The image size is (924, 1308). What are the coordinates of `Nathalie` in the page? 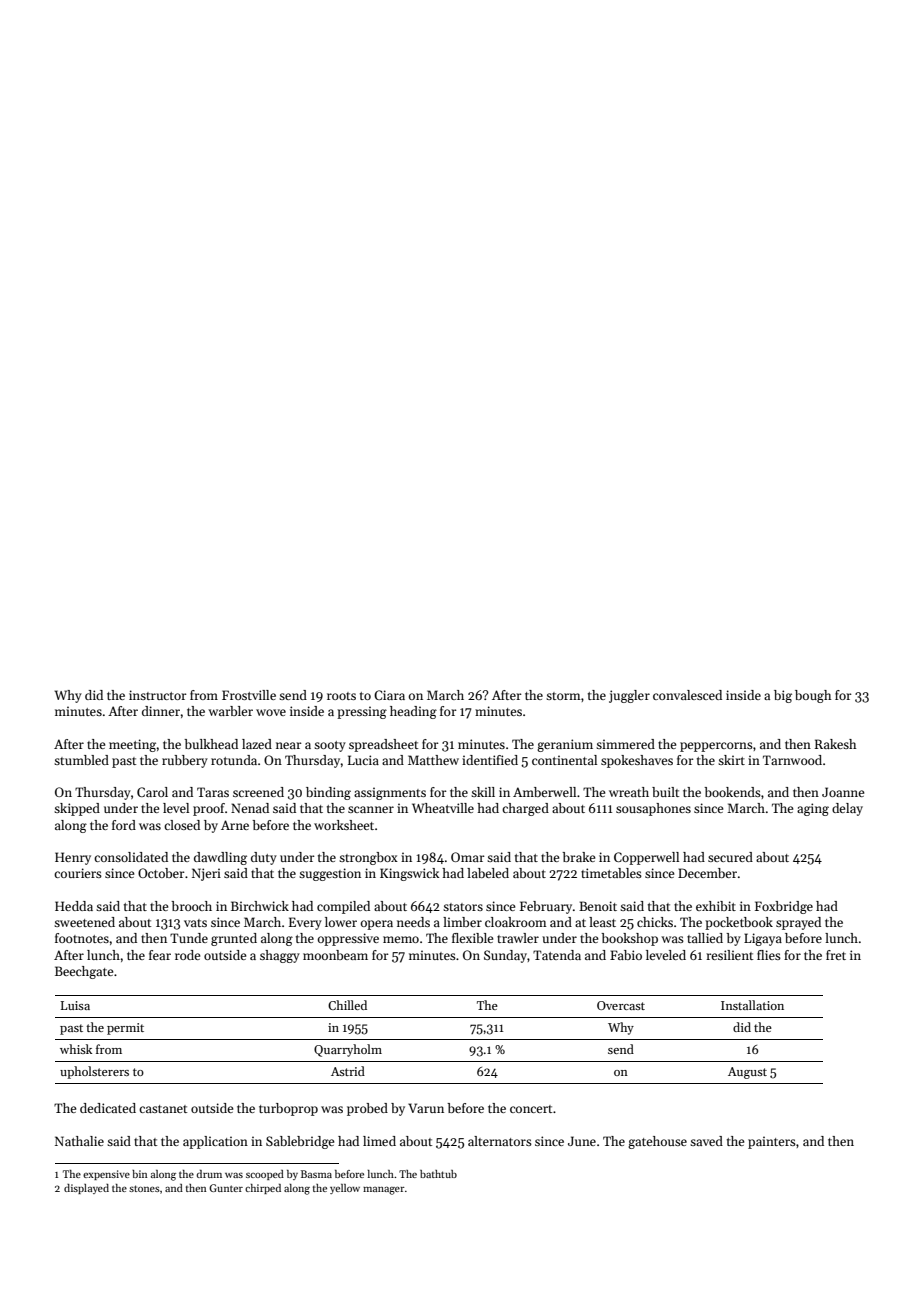 It's located at (79, 1141).
